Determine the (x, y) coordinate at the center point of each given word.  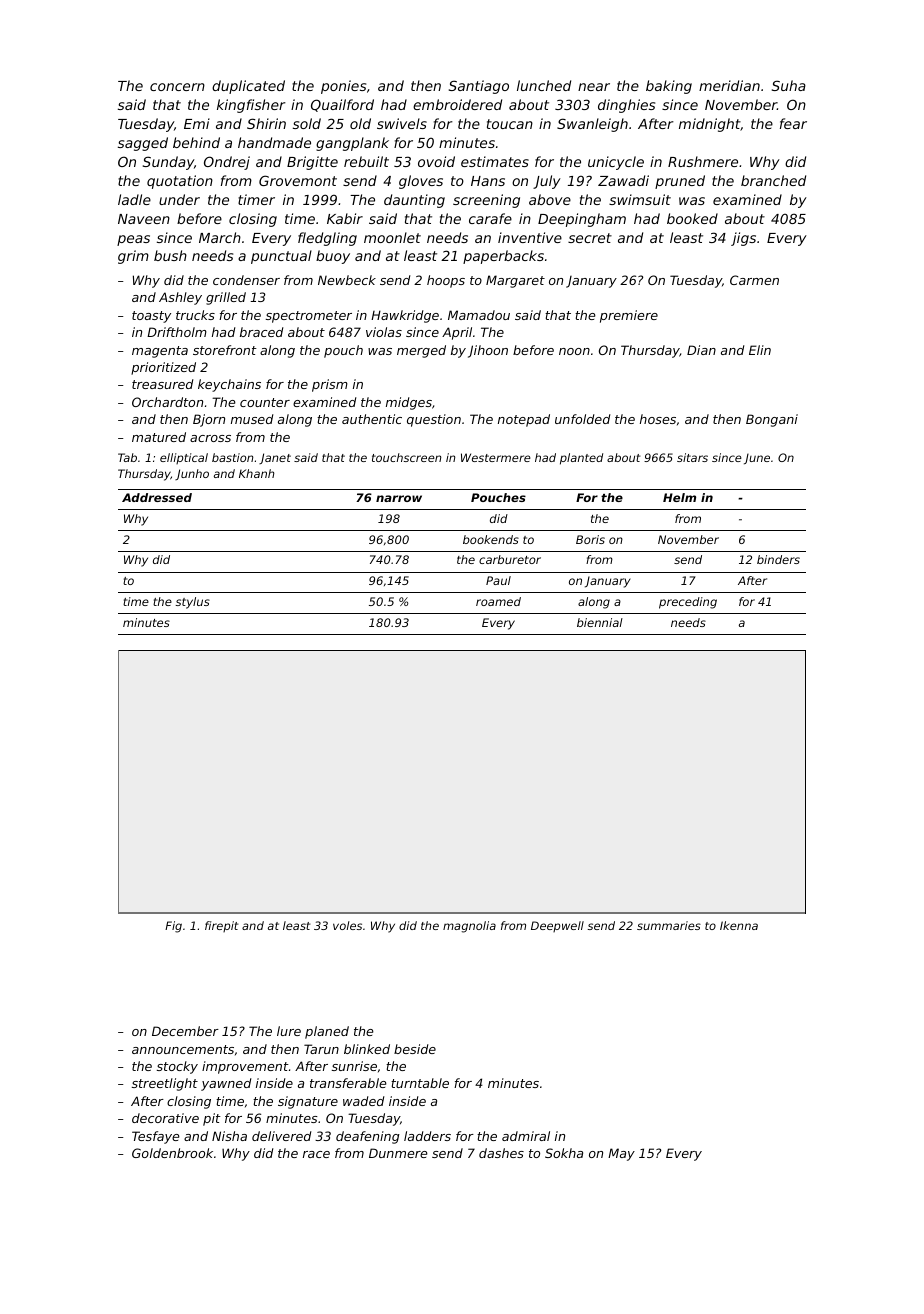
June (757, 458)
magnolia (469, 927)
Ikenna (739, 925)
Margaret (515, 281)
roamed (498, 601)
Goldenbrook (172, 1153)
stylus (193, 603)
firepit (222, 926)
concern (177, 87)
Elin (760, 350)
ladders (427, 1136)
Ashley (180, 298)
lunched (544, 85)
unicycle (616, 163)
